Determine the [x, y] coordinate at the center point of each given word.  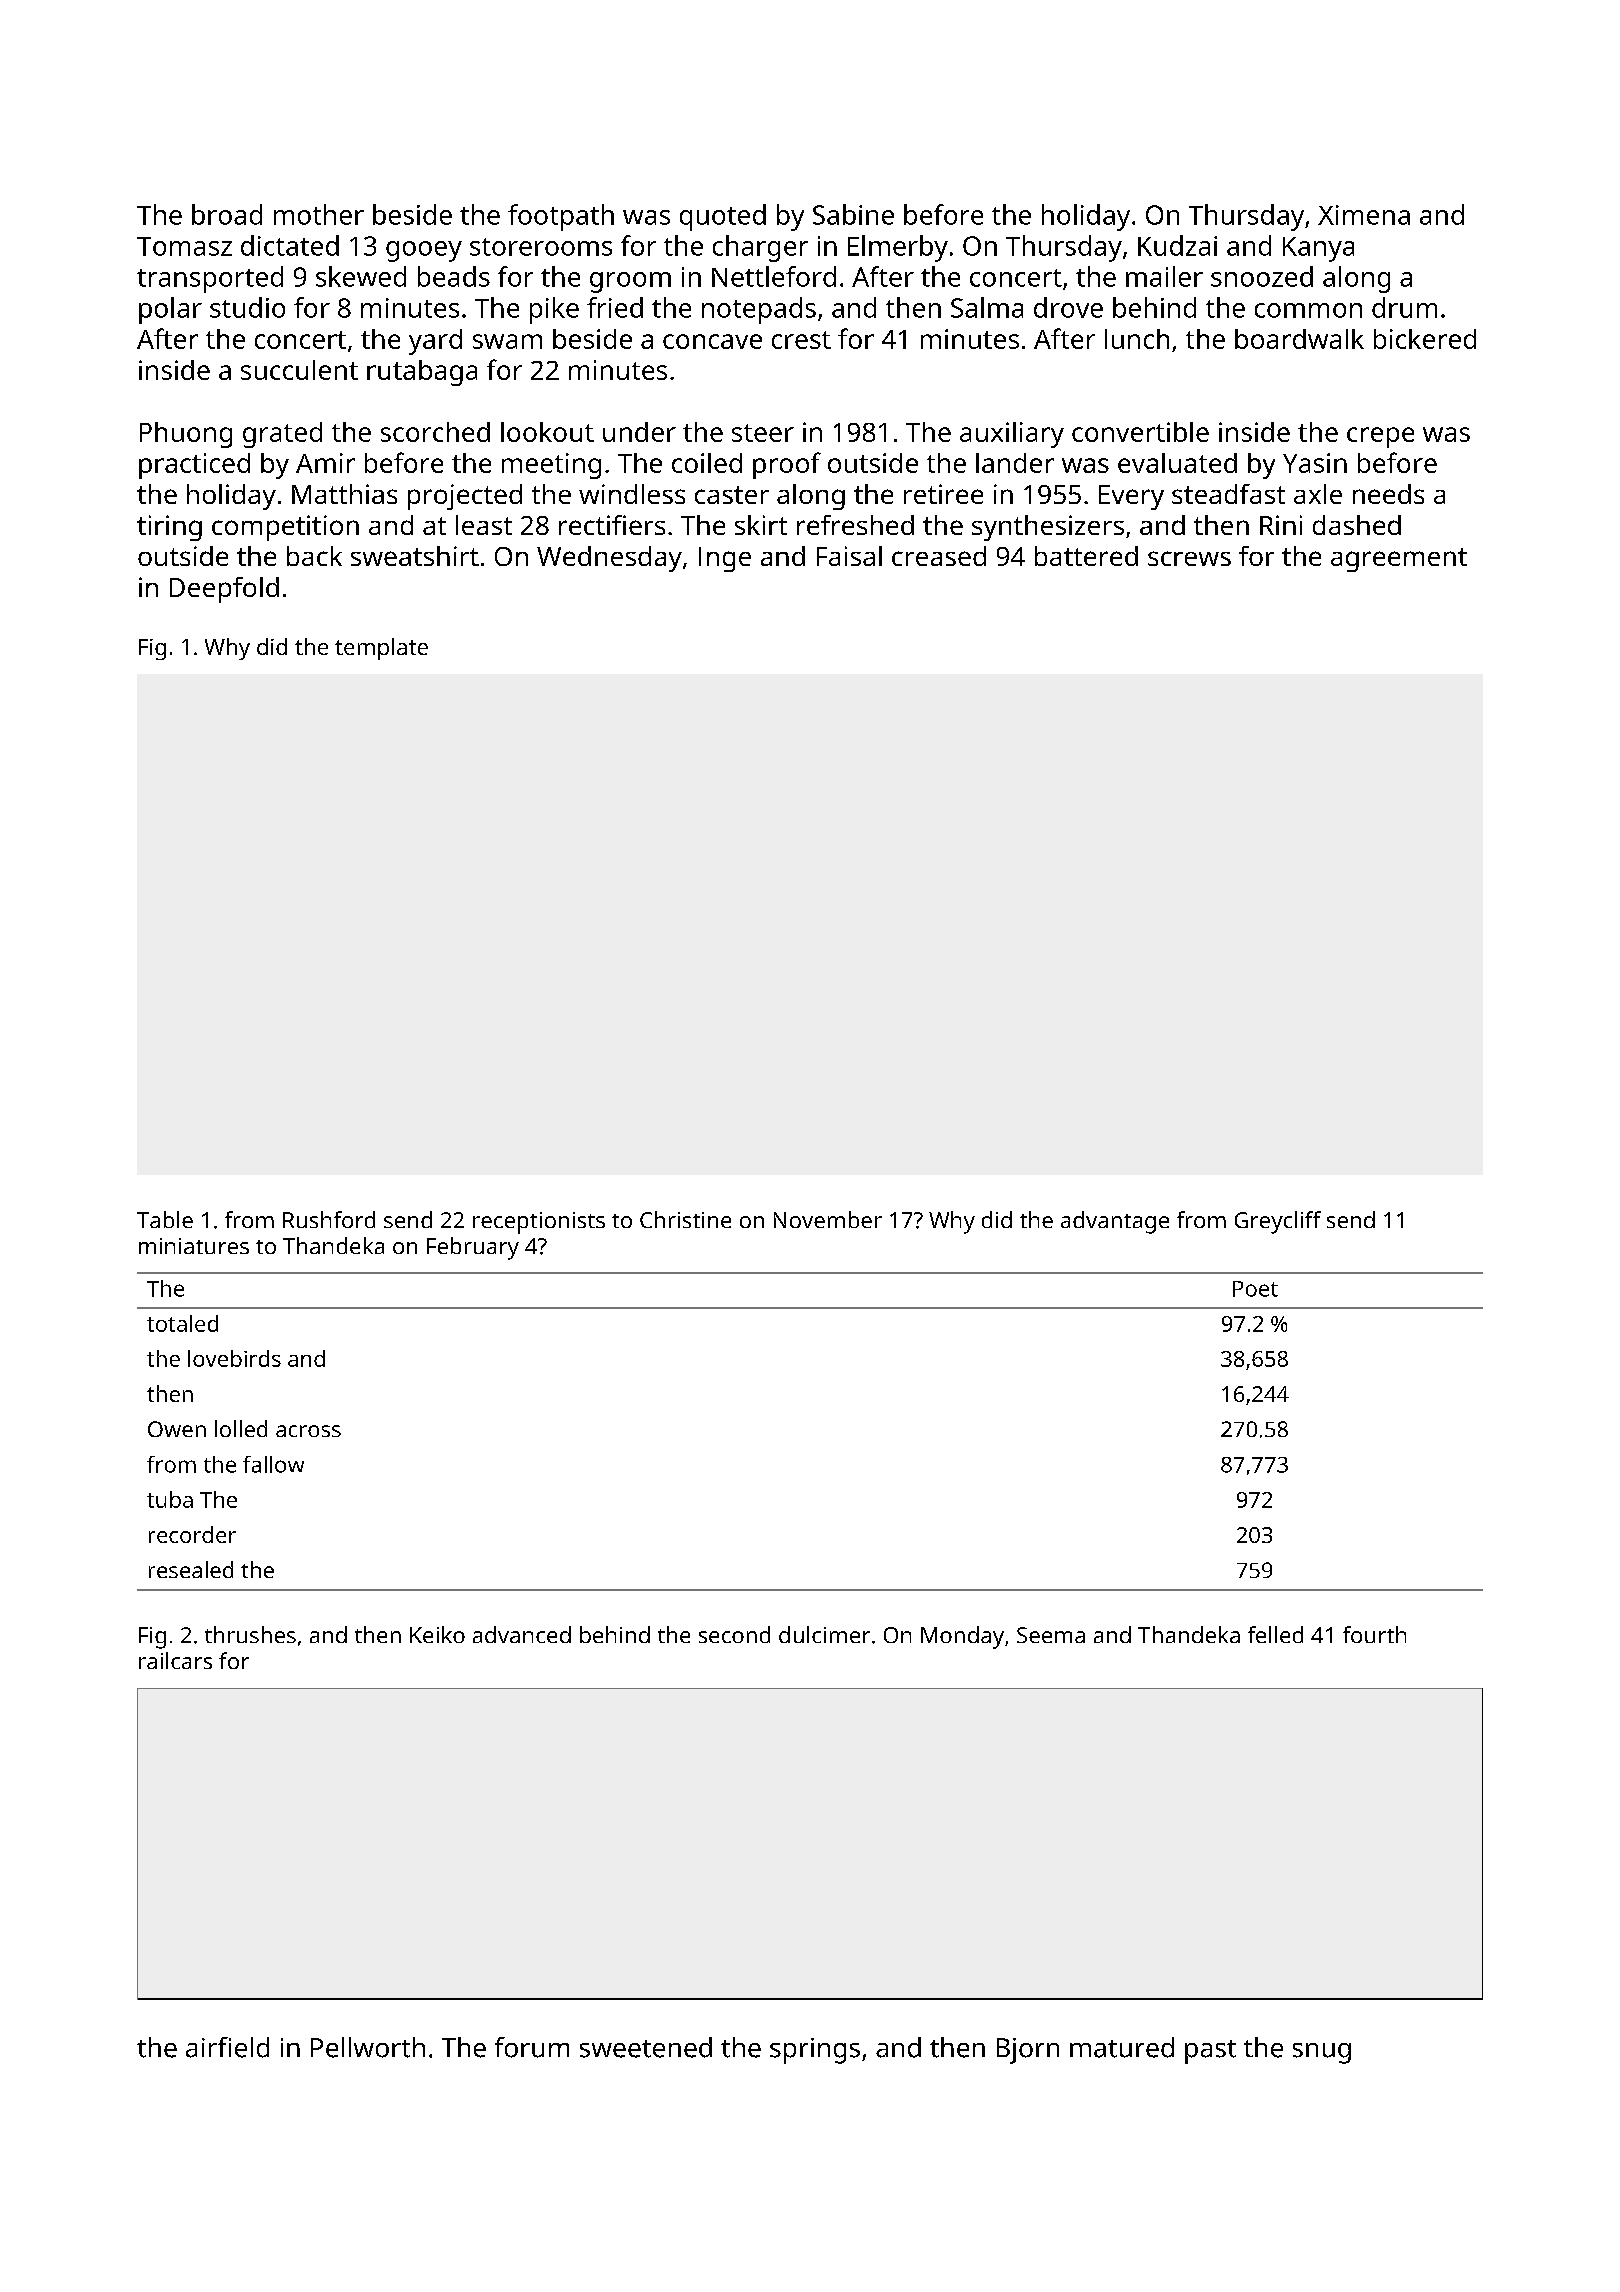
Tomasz [184, 246]
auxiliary [1012, 435]
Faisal [849, 556]
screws [1189, 558]
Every [1131, 497]
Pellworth [368, 2047]
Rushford [329, 1219]
